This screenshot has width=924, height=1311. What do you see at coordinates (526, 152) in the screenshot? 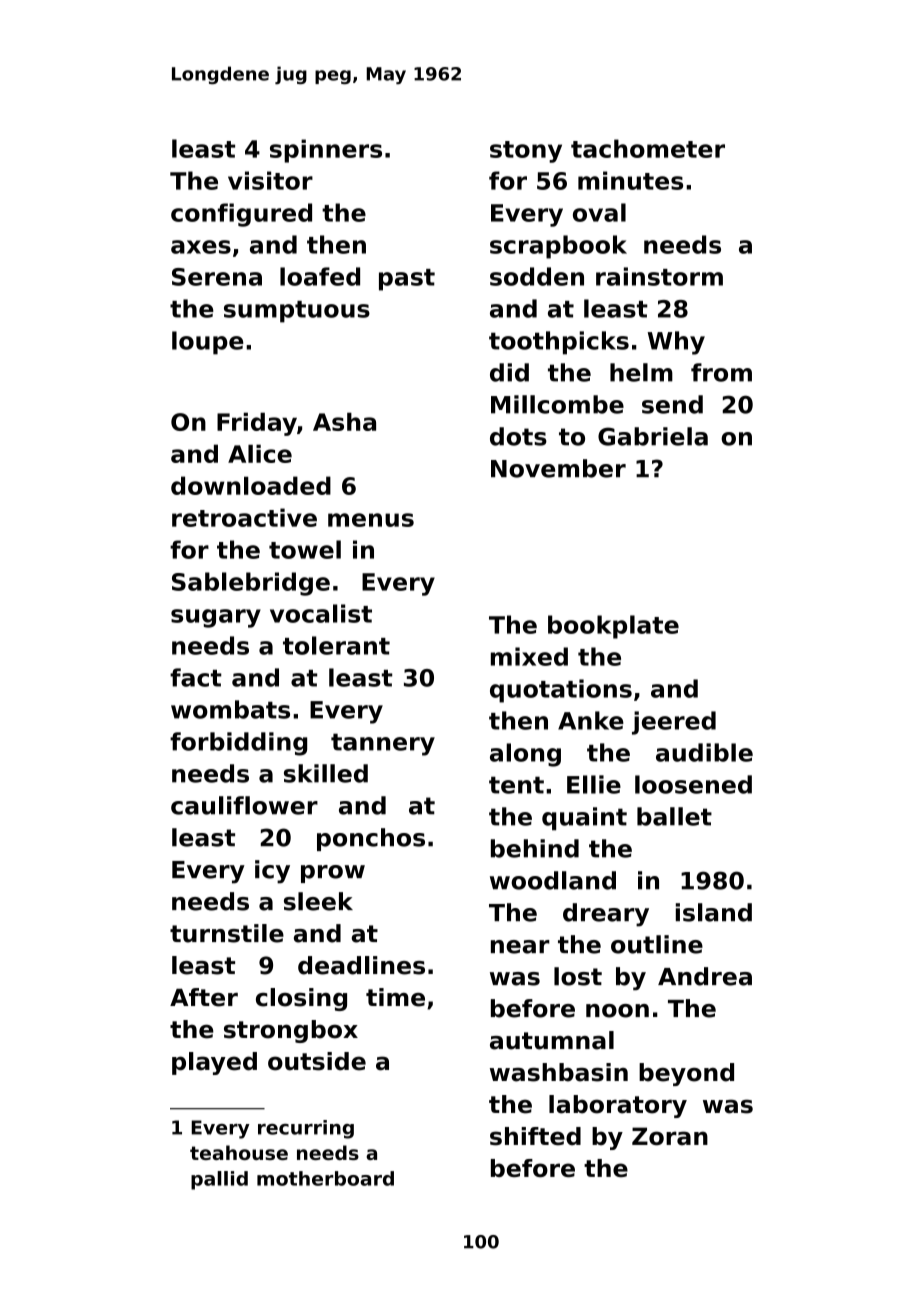
I see `stony` at bounding box center [526, 152].
